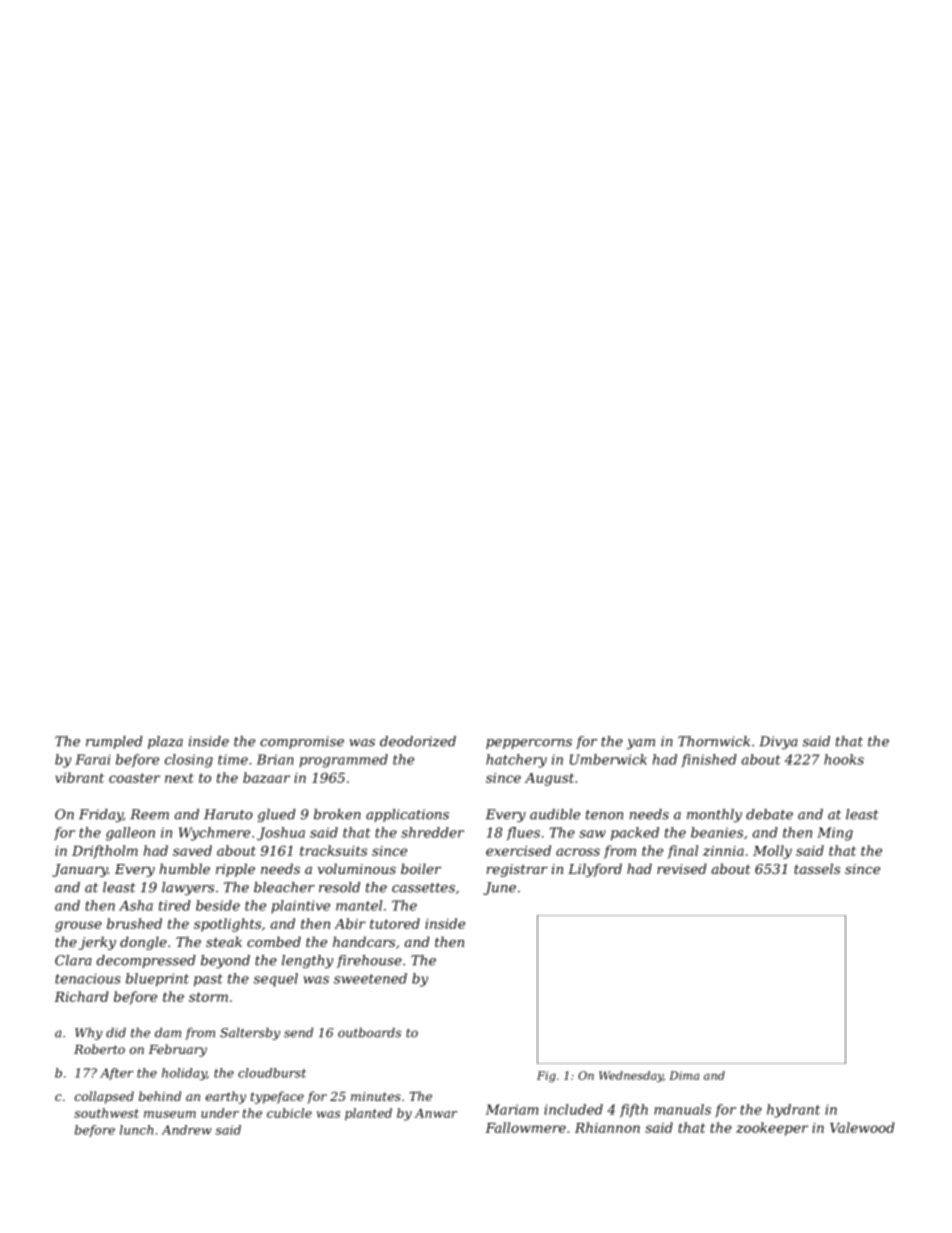 This screenshot has width=952, height=1233. I want to click on Dima, so click(684, 1075).
